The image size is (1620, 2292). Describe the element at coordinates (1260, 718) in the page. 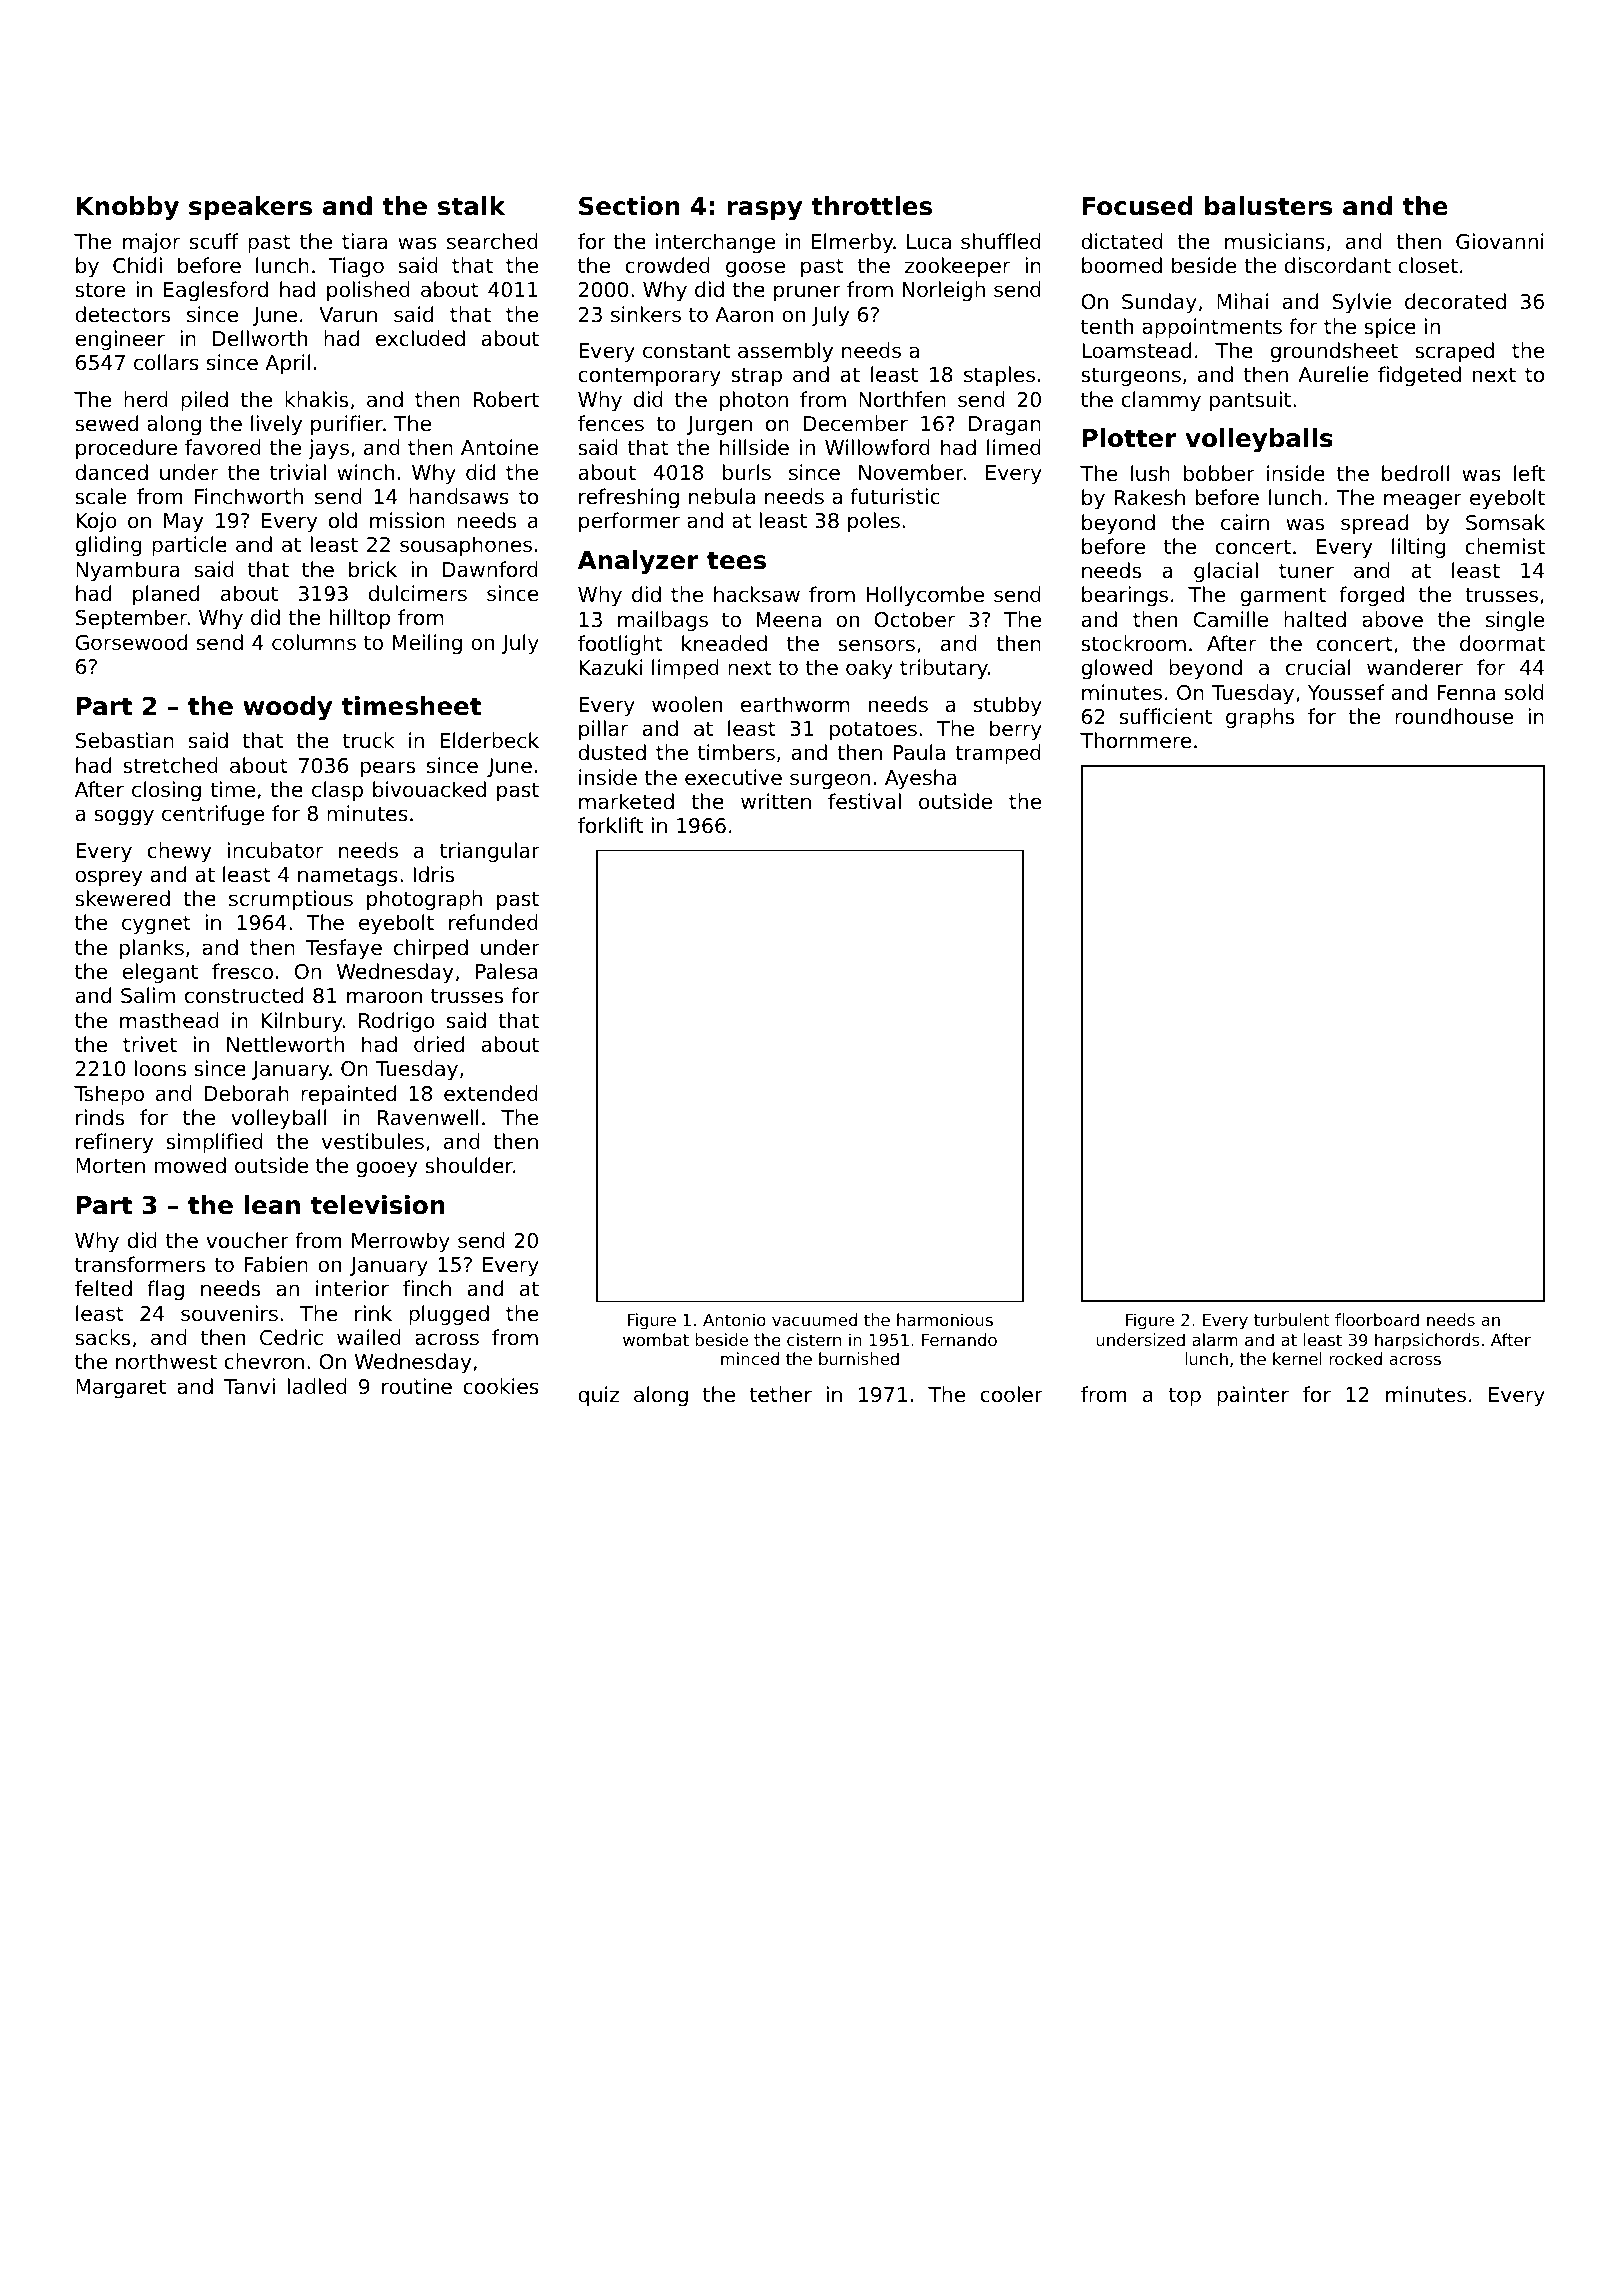

I see `graphs` at that location.
